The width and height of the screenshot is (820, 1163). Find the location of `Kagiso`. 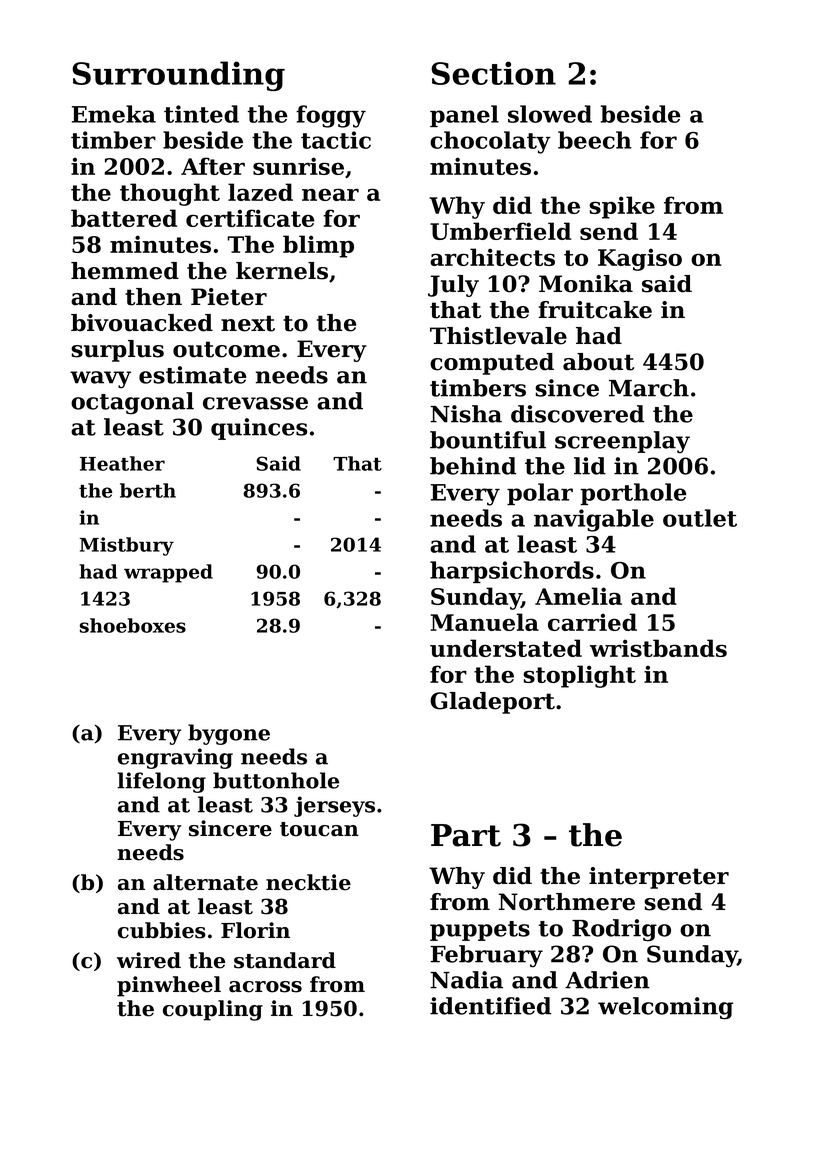

Kagiso is located at coordinates (640, 259).
